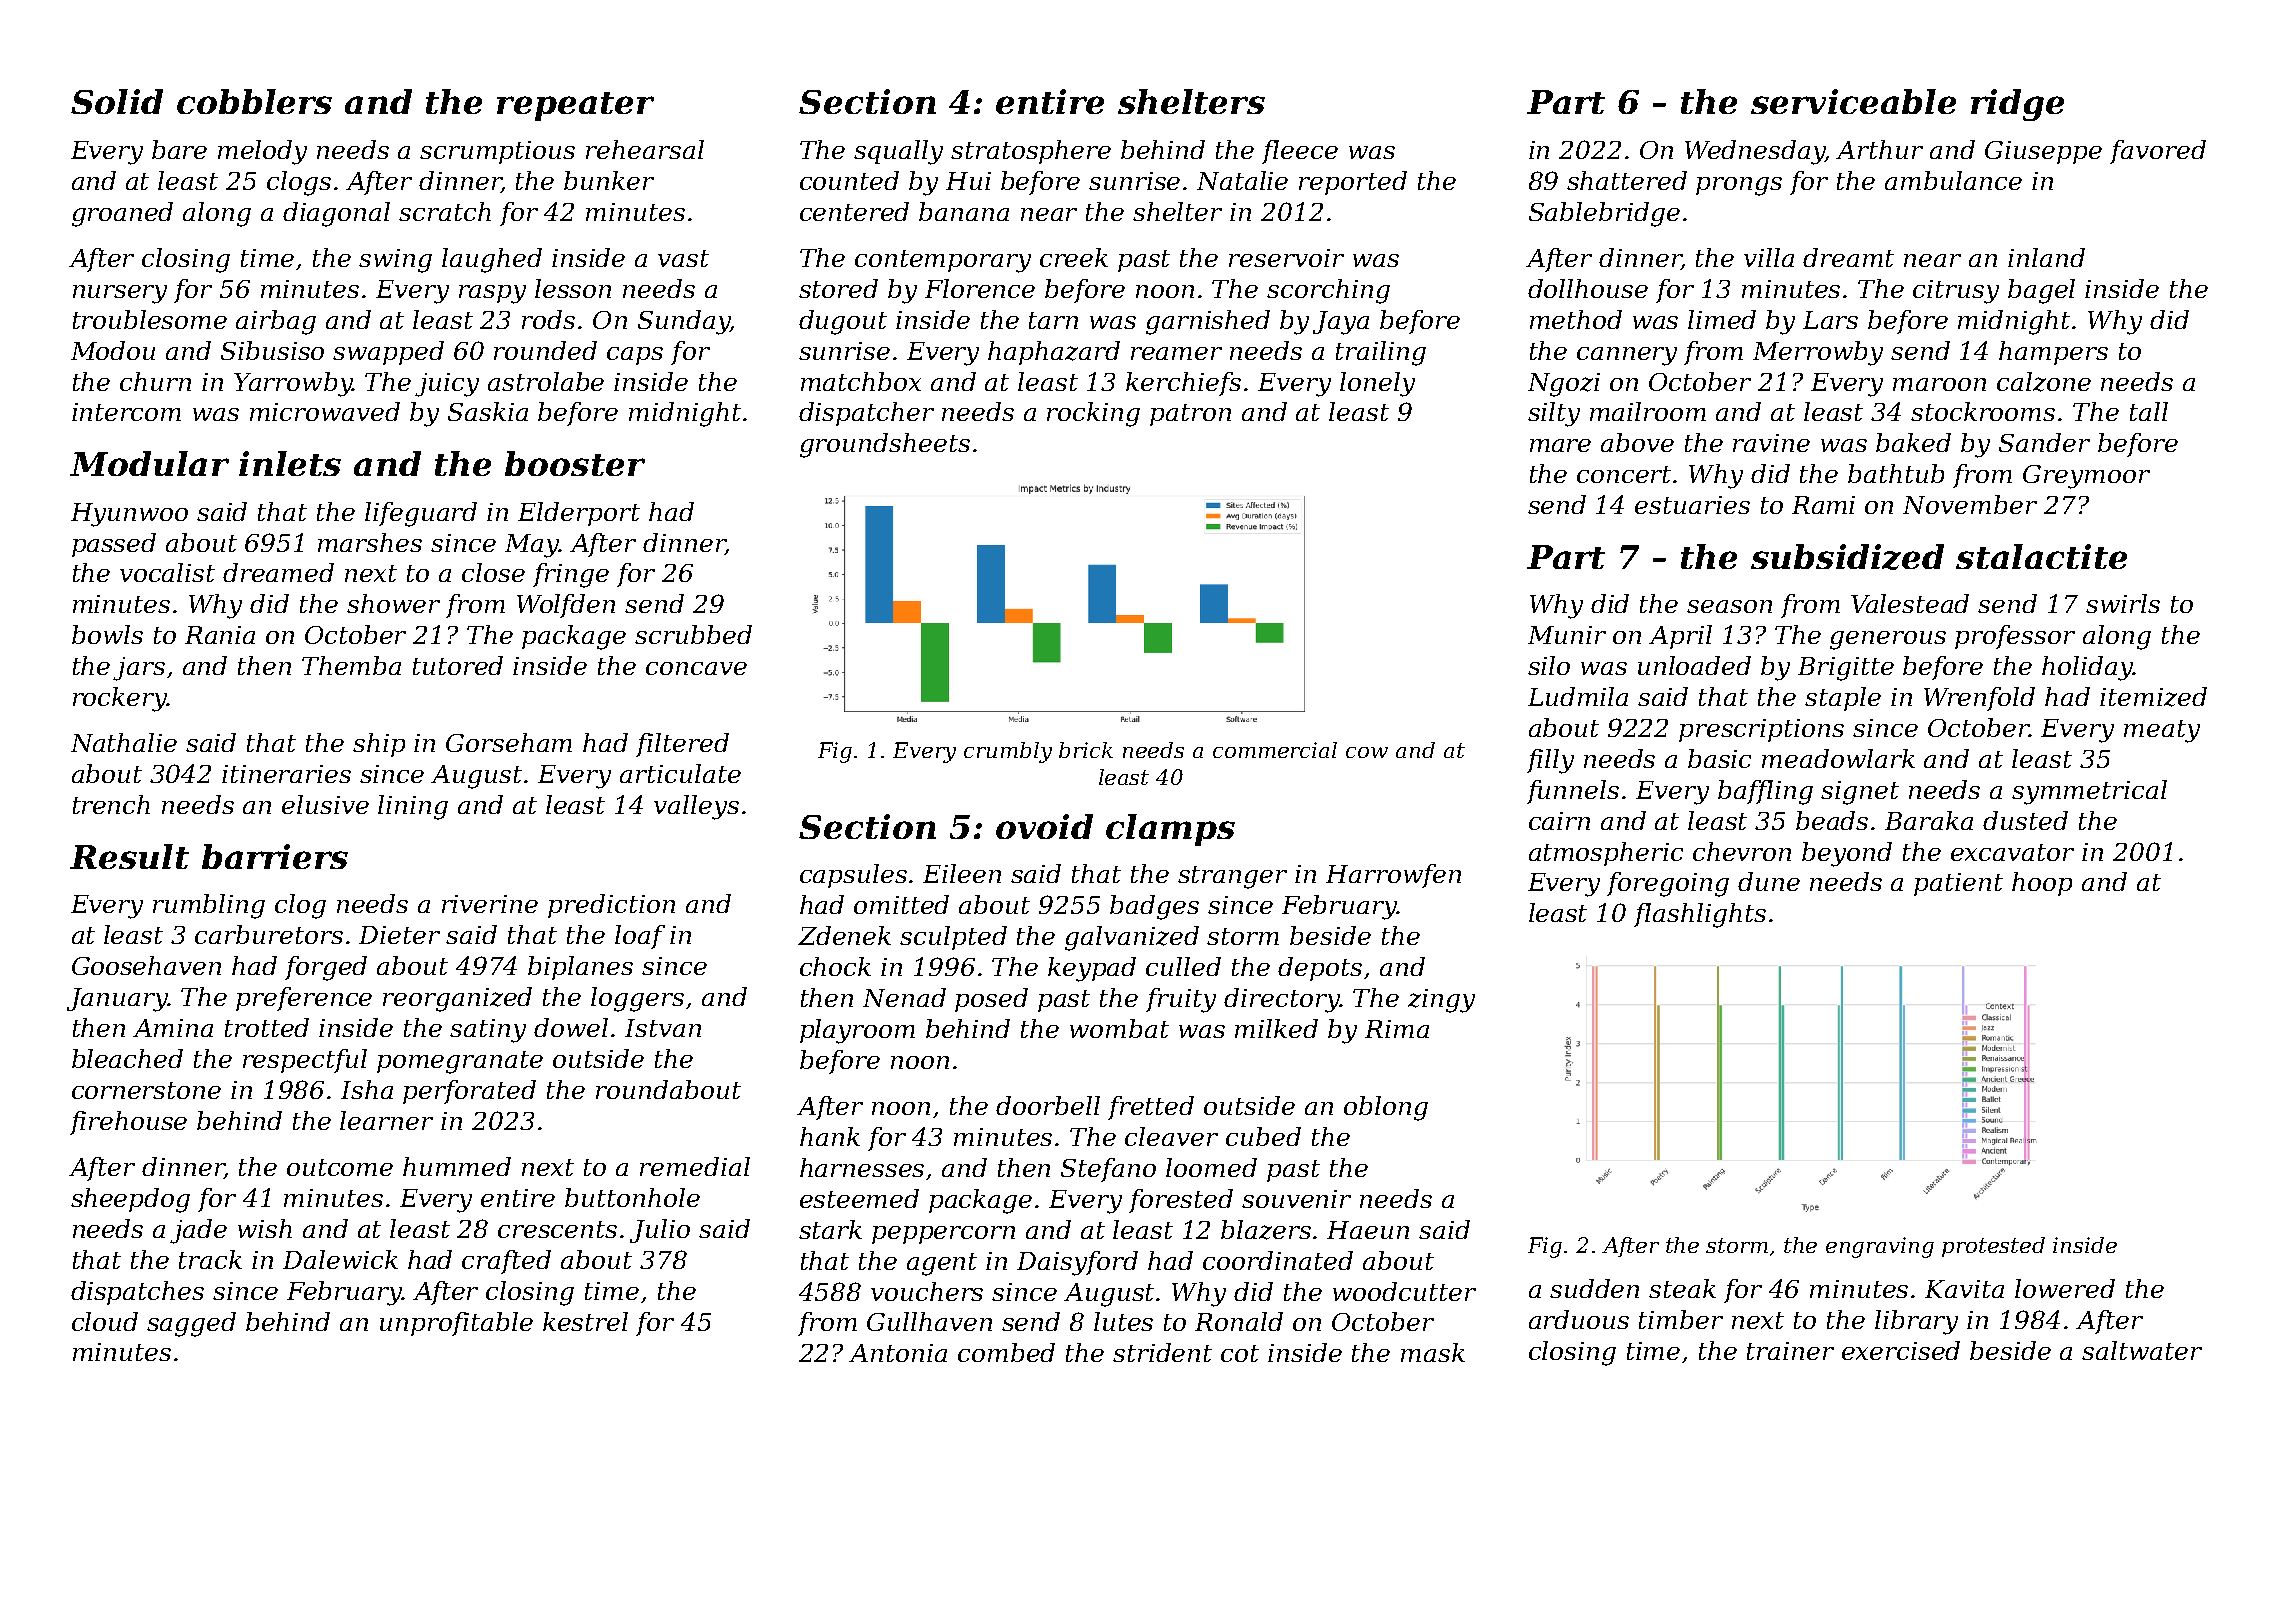 This screenshot has height=1614, width=2282. Describe the element at coordinates (1086, 750) in the screenshot. I see `brick` at that location.
